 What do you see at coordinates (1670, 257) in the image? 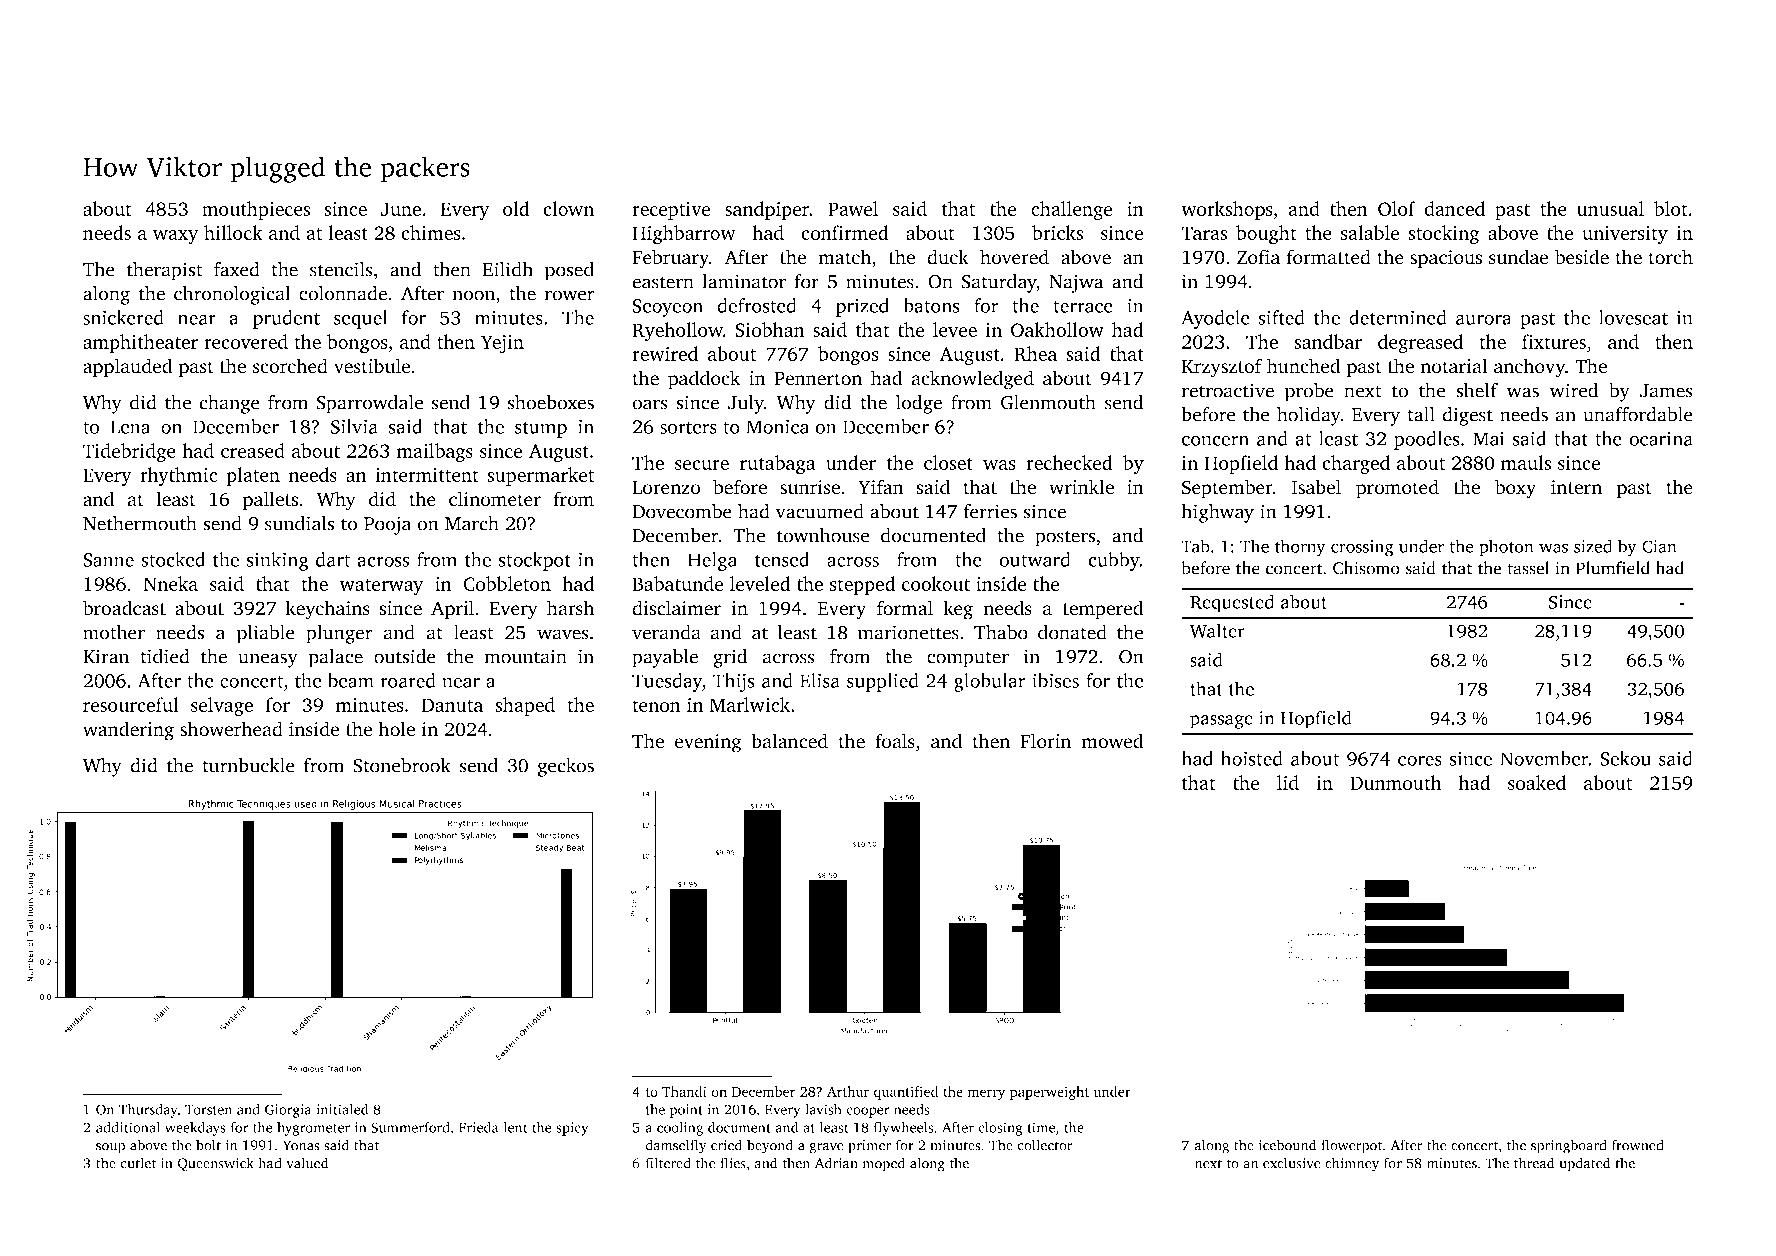
I see `torch` at bounding box center [1670, 257].
